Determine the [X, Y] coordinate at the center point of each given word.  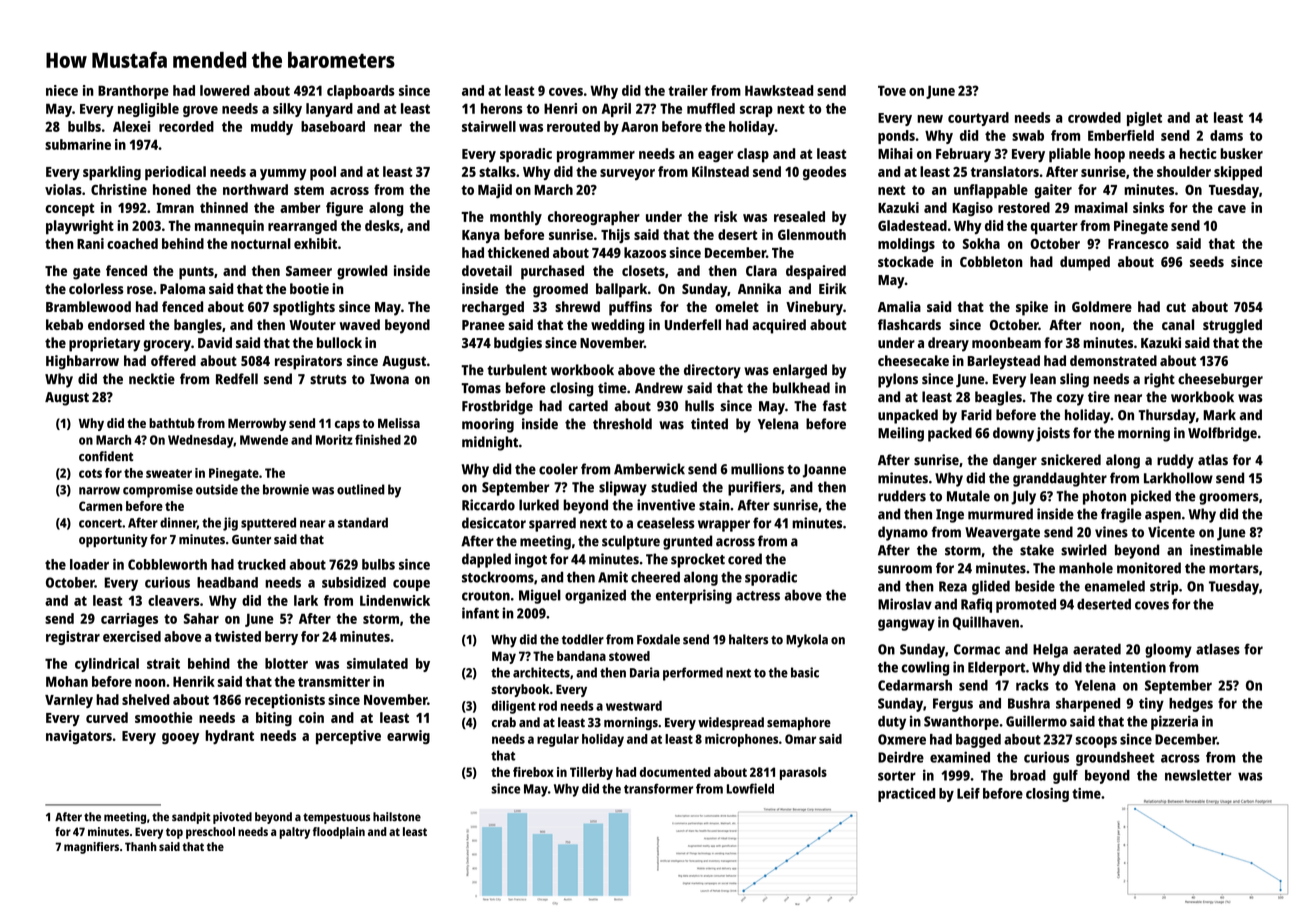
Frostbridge [497, 407]
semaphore [799, 723]
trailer [688, 90]
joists [1053, 434]
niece [62, 90]
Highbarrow [82, 362]
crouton [486, 596]
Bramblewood [88, 306]
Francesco [1138, 244]
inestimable [1226, 550]
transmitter [334, 681]
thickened [518, 252]
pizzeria [1174, 722]
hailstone [397, 817]
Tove [892, 90]
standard [363, 522]
